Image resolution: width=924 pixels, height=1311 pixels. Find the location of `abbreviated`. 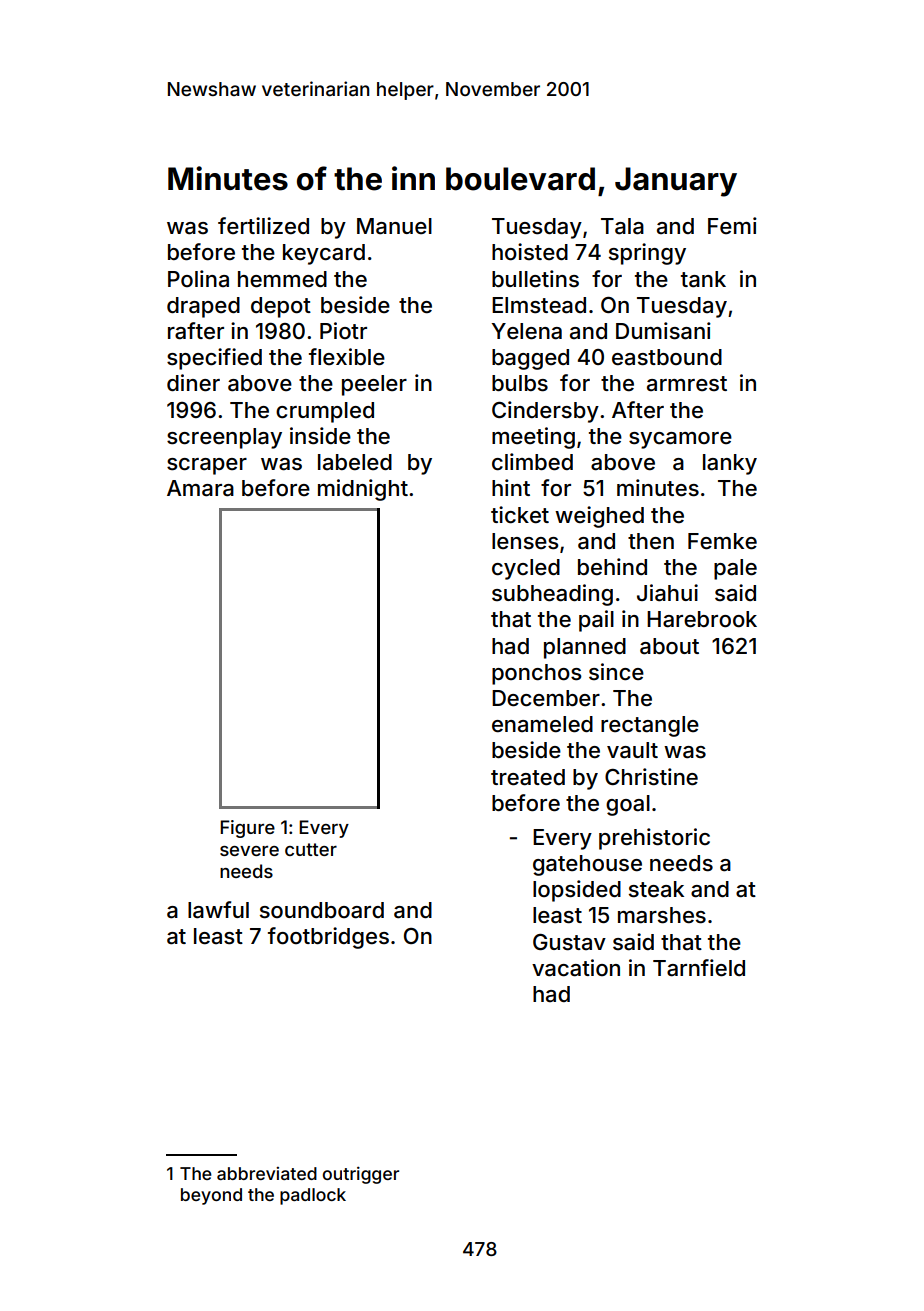

abbreviated is located at coordinates (267, 1173).
